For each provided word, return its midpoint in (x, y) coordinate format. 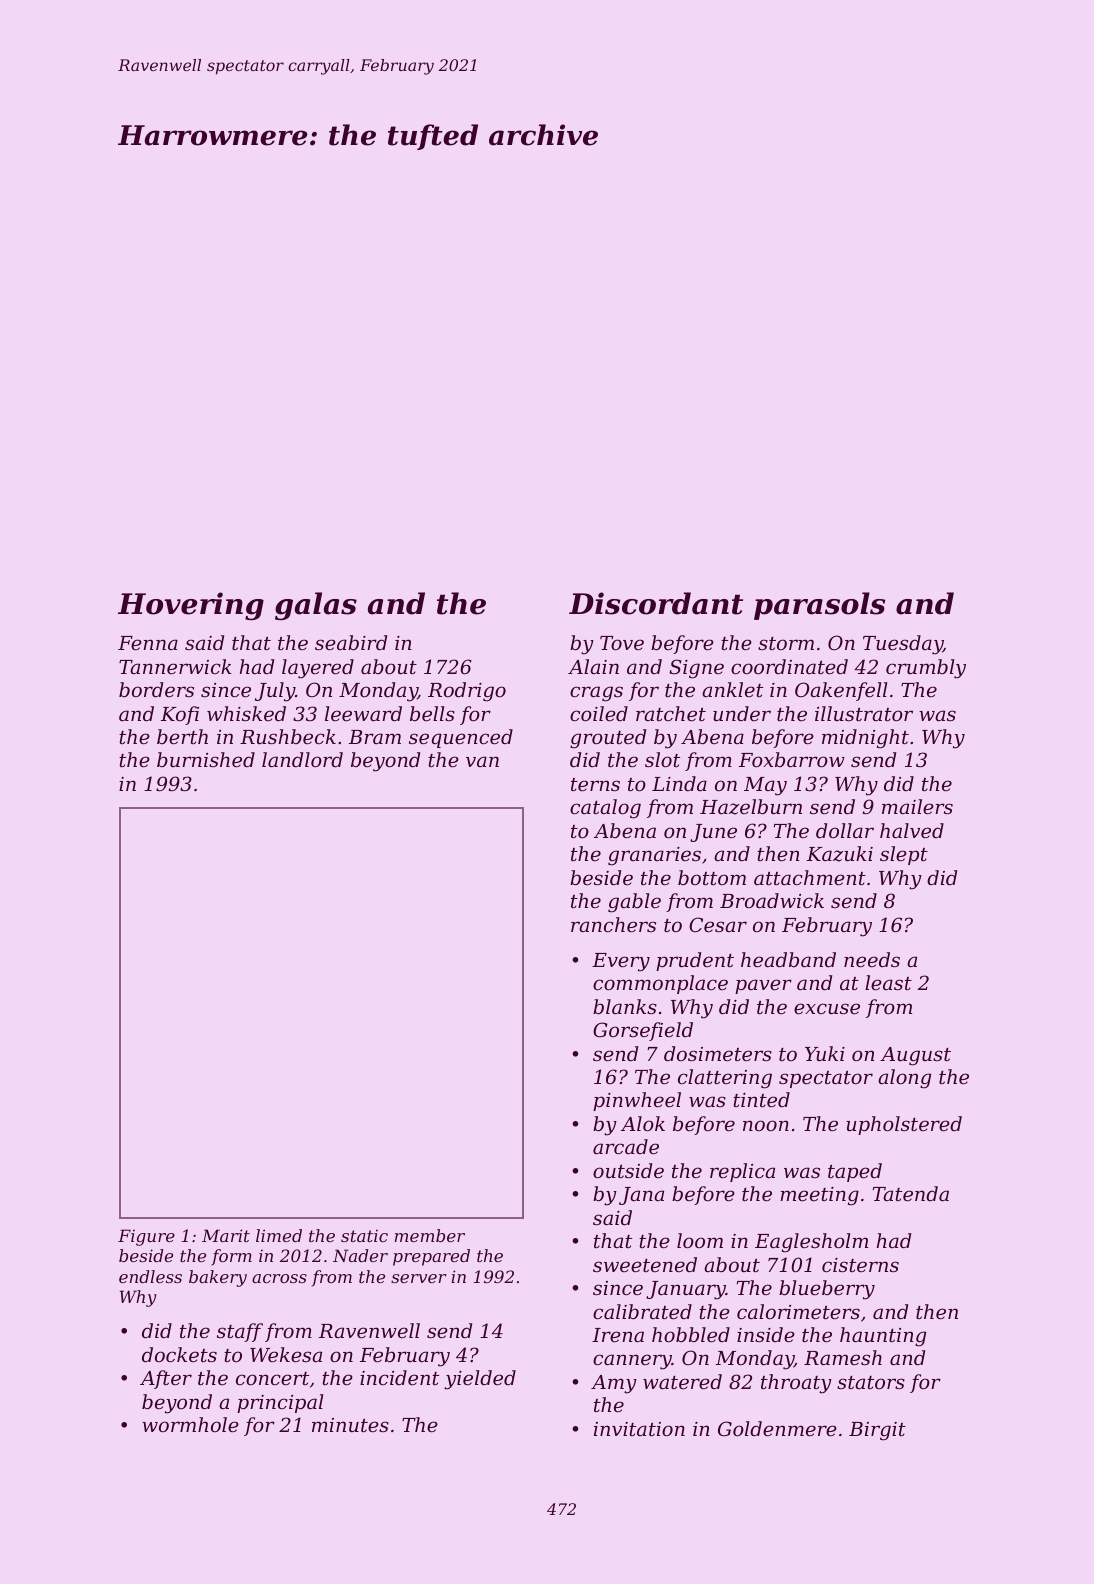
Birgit (877, 1431)
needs (872, 959)
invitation (639, 1429)
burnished (206, 759)
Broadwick (772, 900)
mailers (917, 806)
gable (634, 903)
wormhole (190, 1424)
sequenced (461, 738)
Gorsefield (643, 1031)
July (275, 692)
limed (279, 1235)
